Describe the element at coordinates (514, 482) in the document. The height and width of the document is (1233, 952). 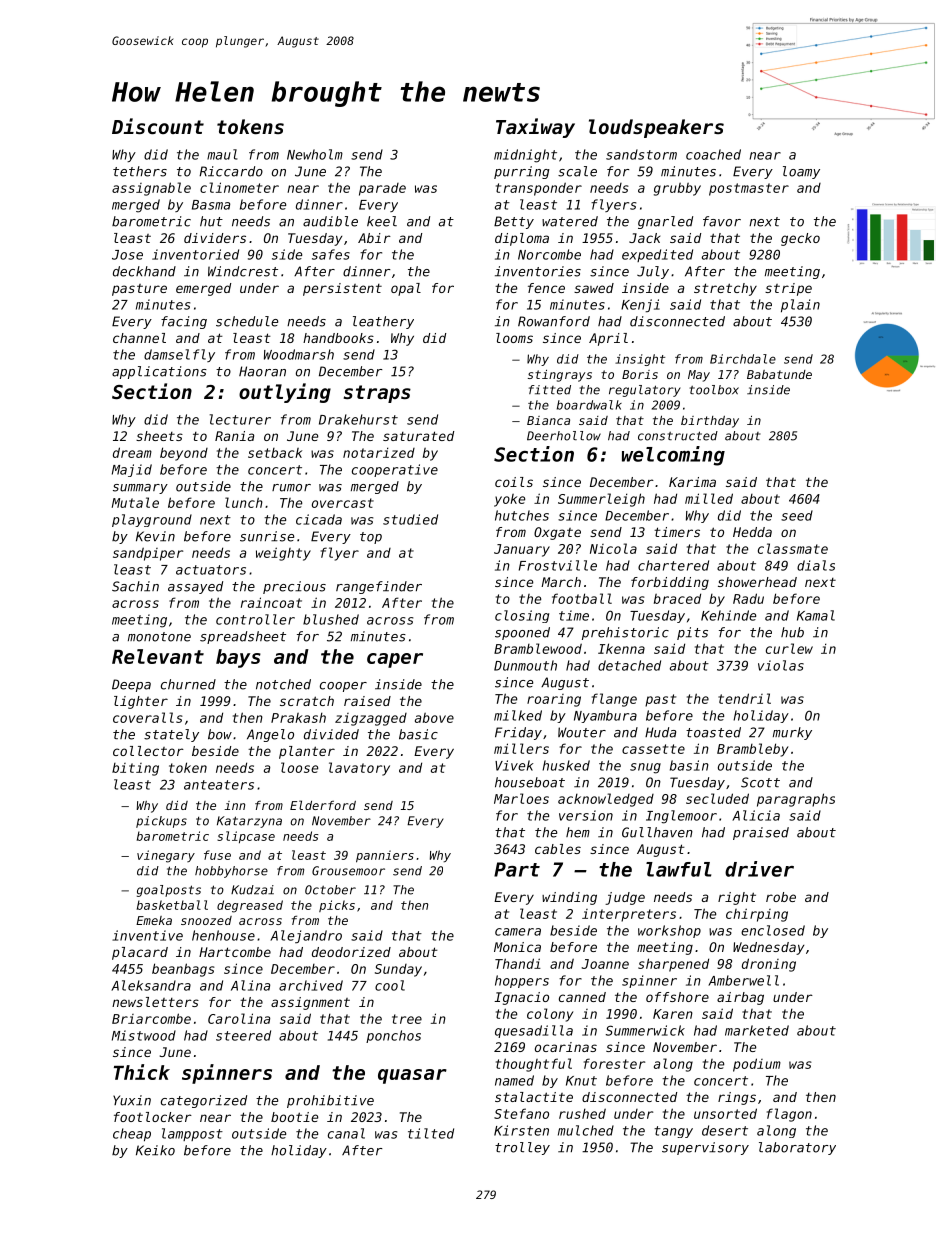
I see `coils` at that location.
